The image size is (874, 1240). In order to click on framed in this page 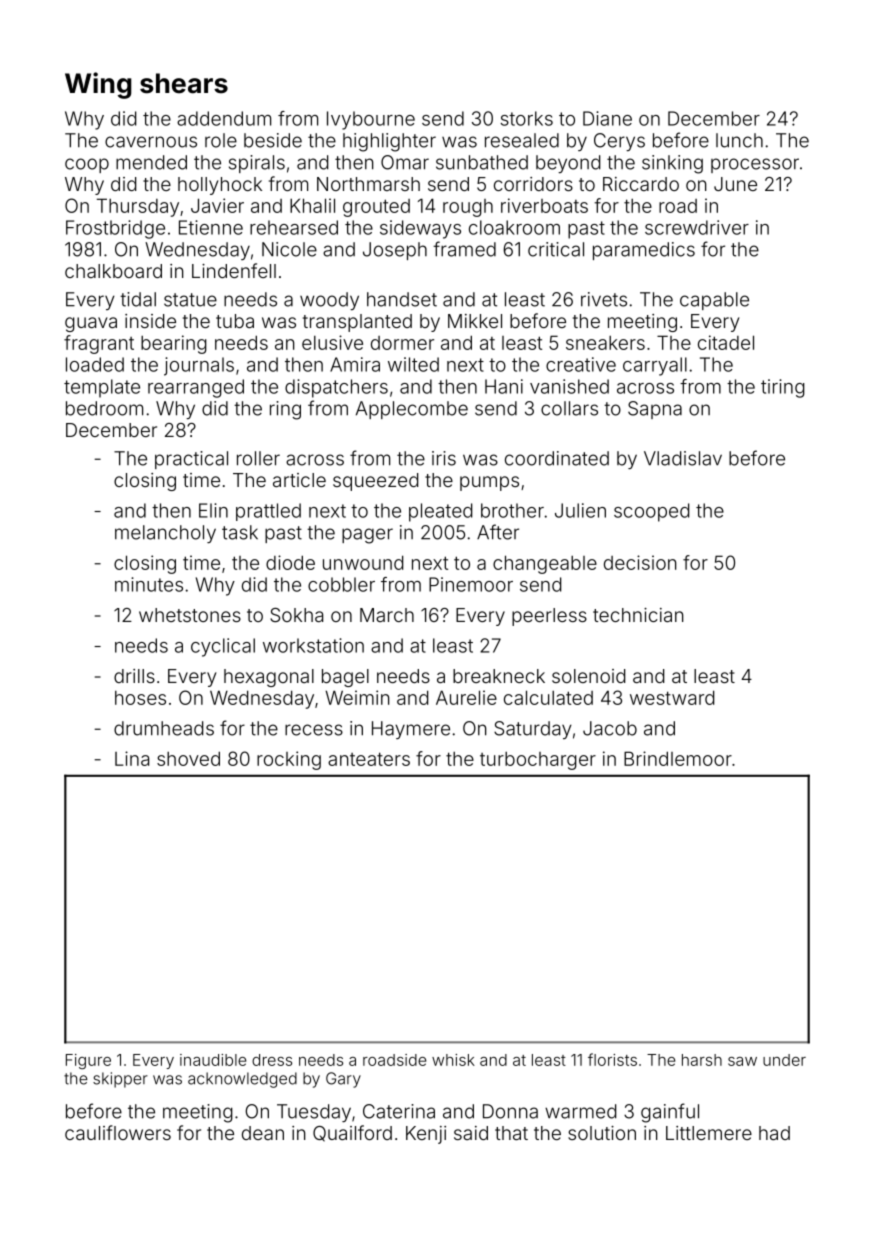, I will do `click(464, 249)`.
